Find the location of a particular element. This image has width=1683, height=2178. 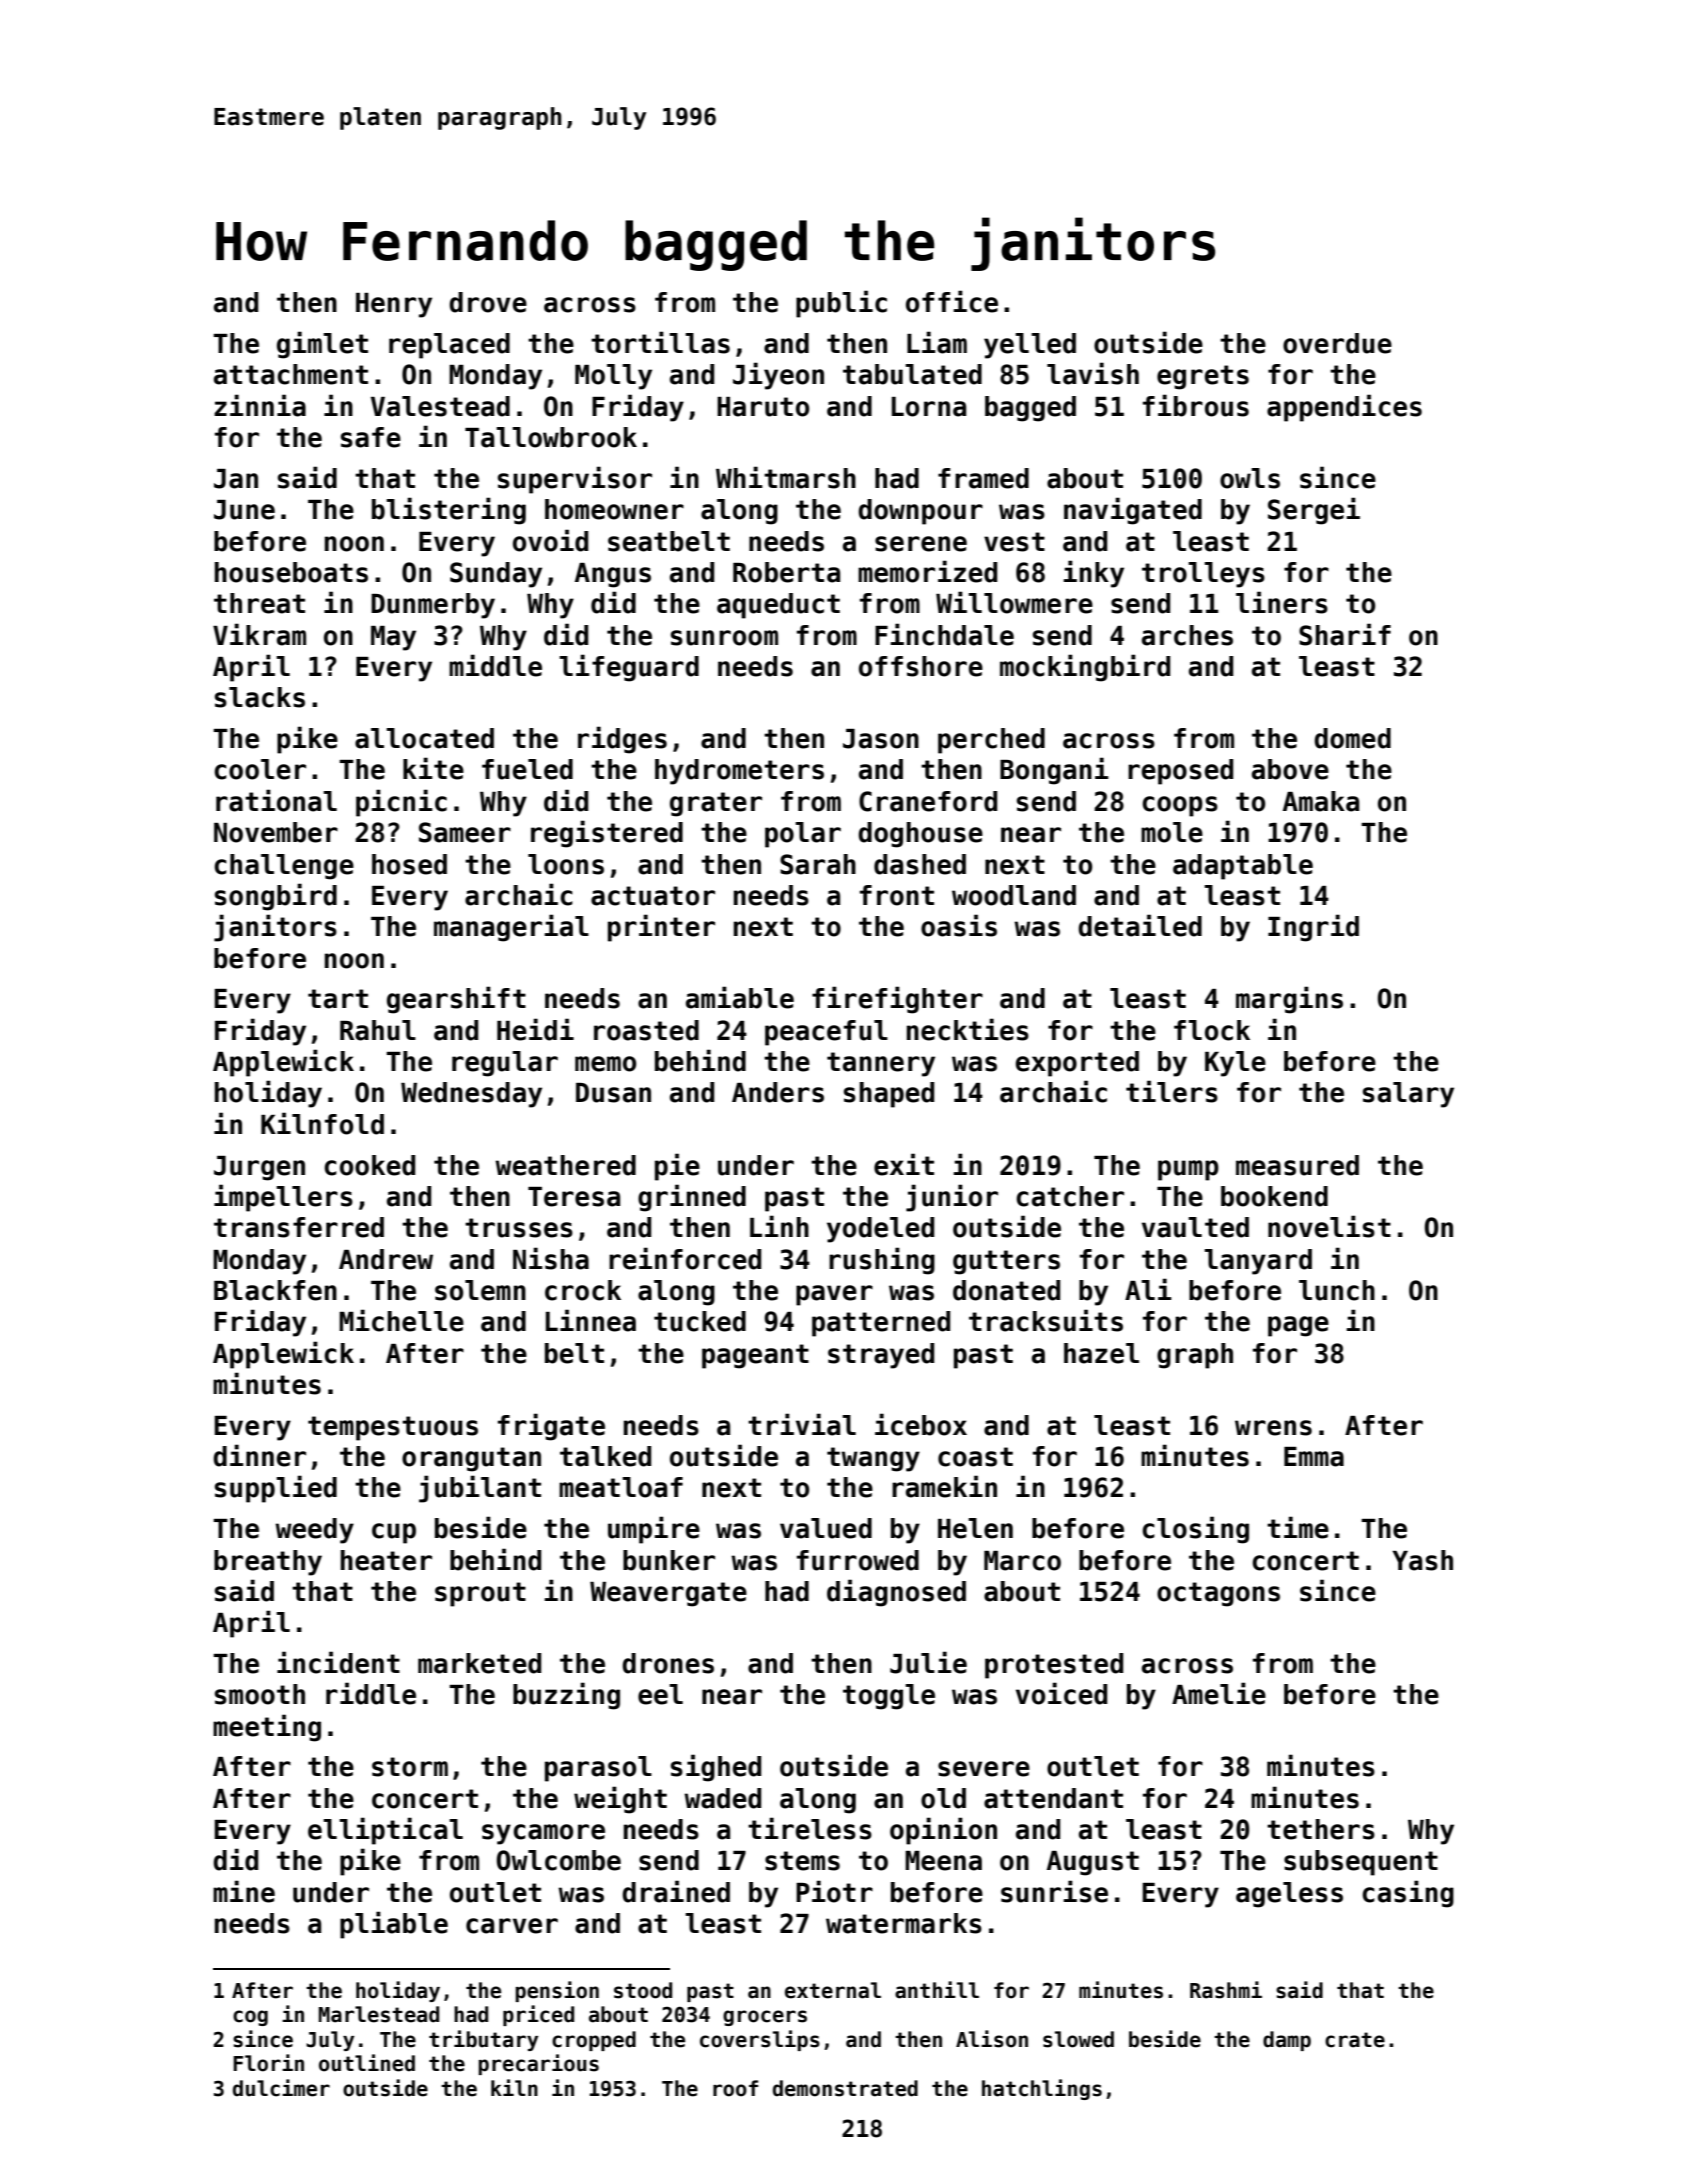

bunker is located at coordinates (669, 1560).
